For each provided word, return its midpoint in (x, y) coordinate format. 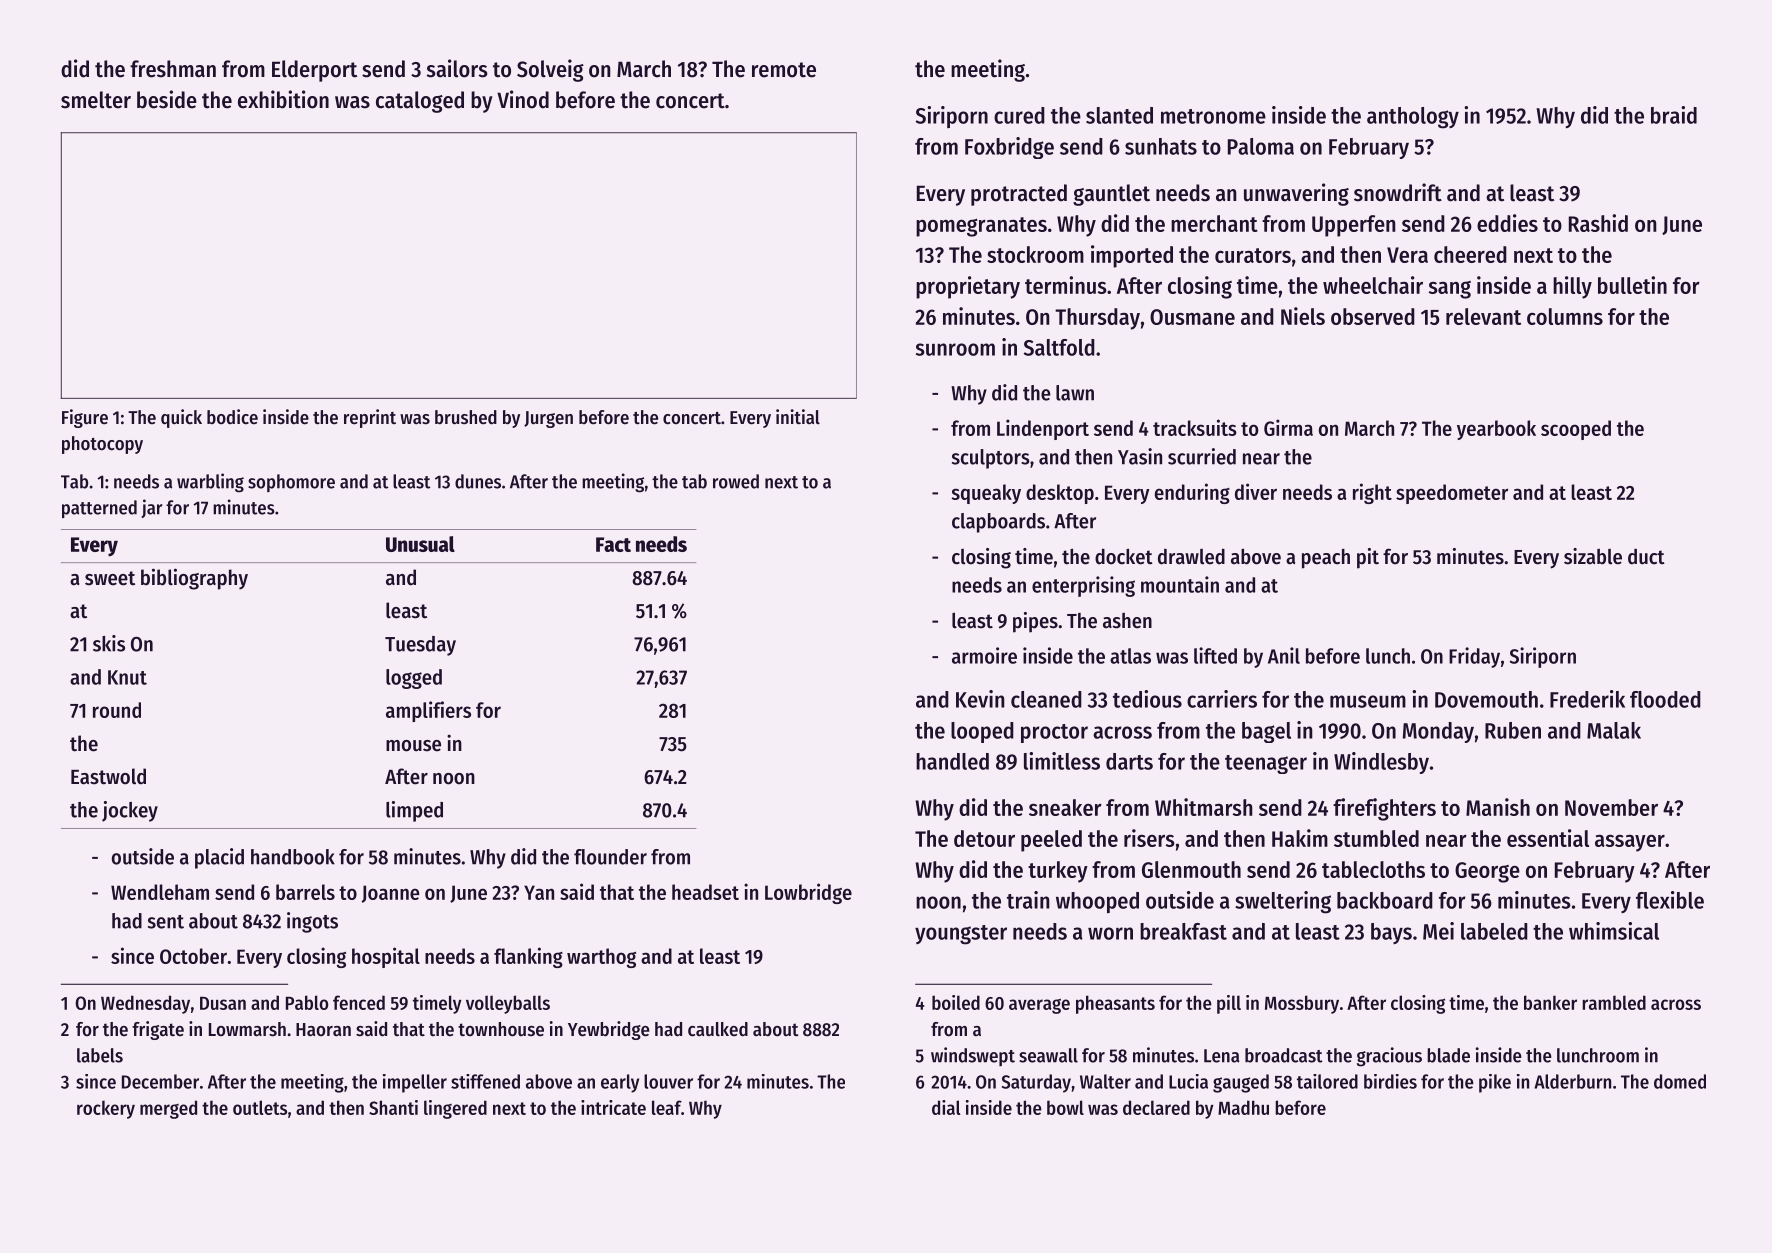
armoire (984, 655)
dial (946, 1107)
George (1487, 872)
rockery (106, 1109)
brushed (466, 417)
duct (1646, 557)
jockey (130, 811)
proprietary (968, 287)
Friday (1474, 657)
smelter (96, 100)
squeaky (986, 494)
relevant (1483, 316)
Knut (127, 677)
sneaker (1065, 807)
